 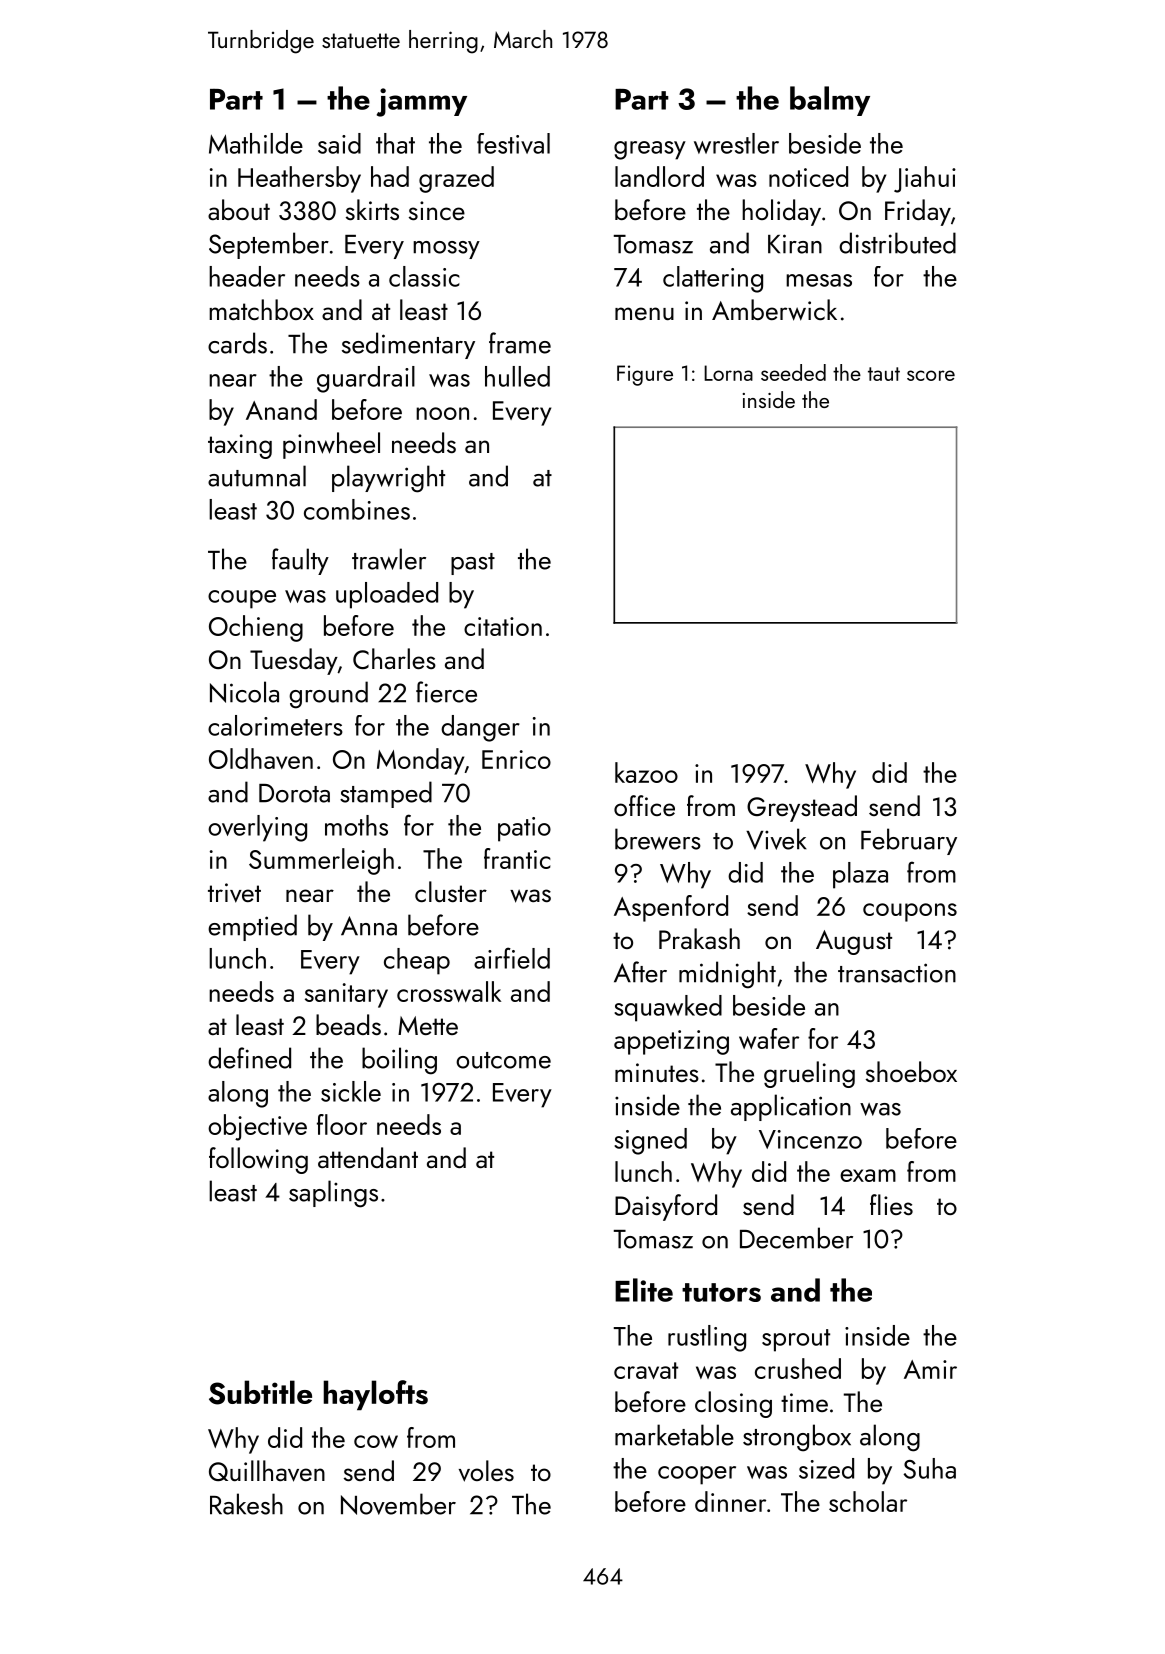 What do you see at coordinates (736, 143) in the screenshot?
I see `wrestler` at bounding box center [736, 143].
